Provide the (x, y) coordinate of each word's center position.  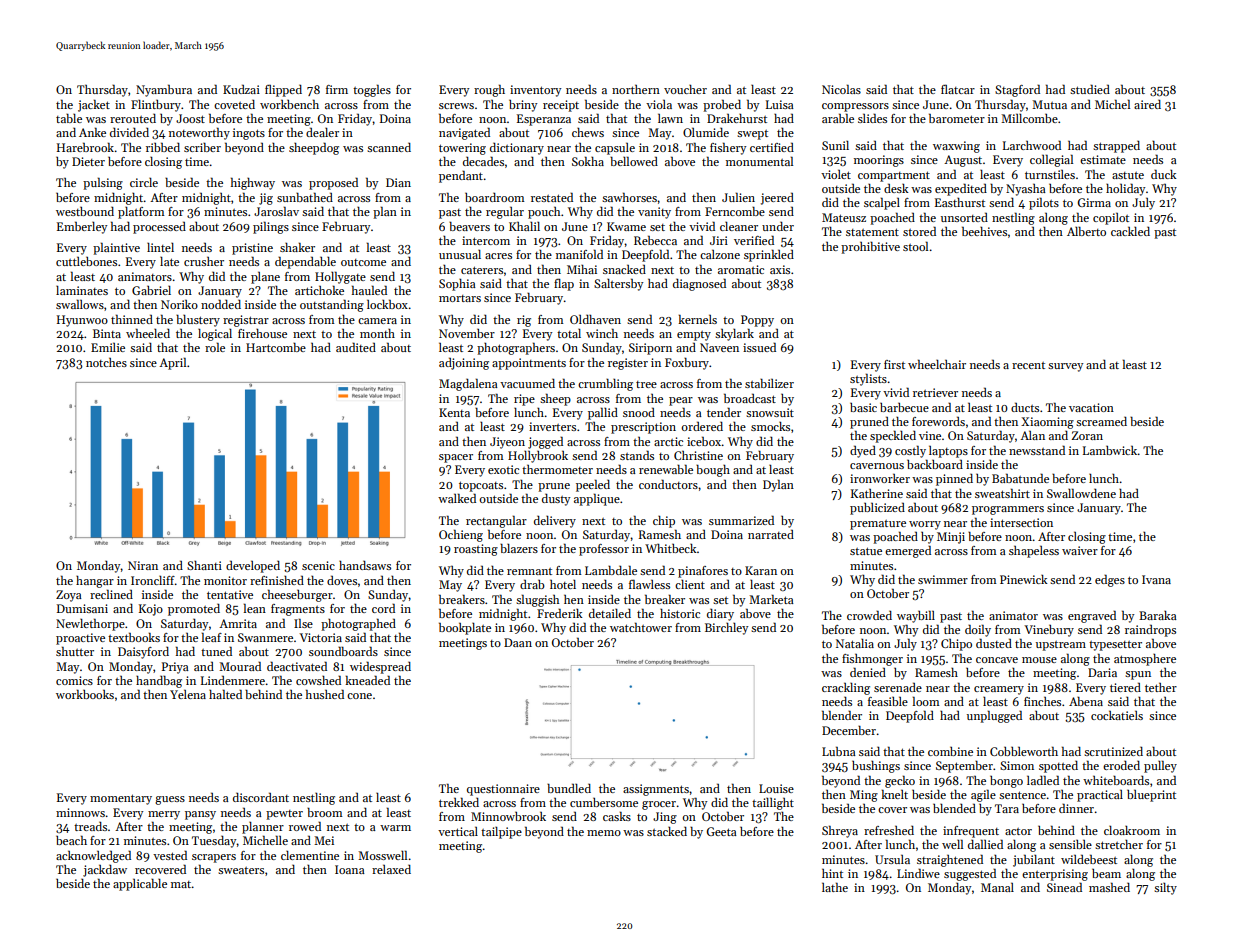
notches (106, 362)
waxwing (956, 147)
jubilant (1034, 860)
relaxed (391, 869)
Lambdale (611, 570)
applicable (140, 884)
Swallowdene (1081, 493)
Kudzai (241, 89)
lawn (670, 118)
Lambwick (1110, 450)
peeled (593, 485)
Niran (143, 565)
